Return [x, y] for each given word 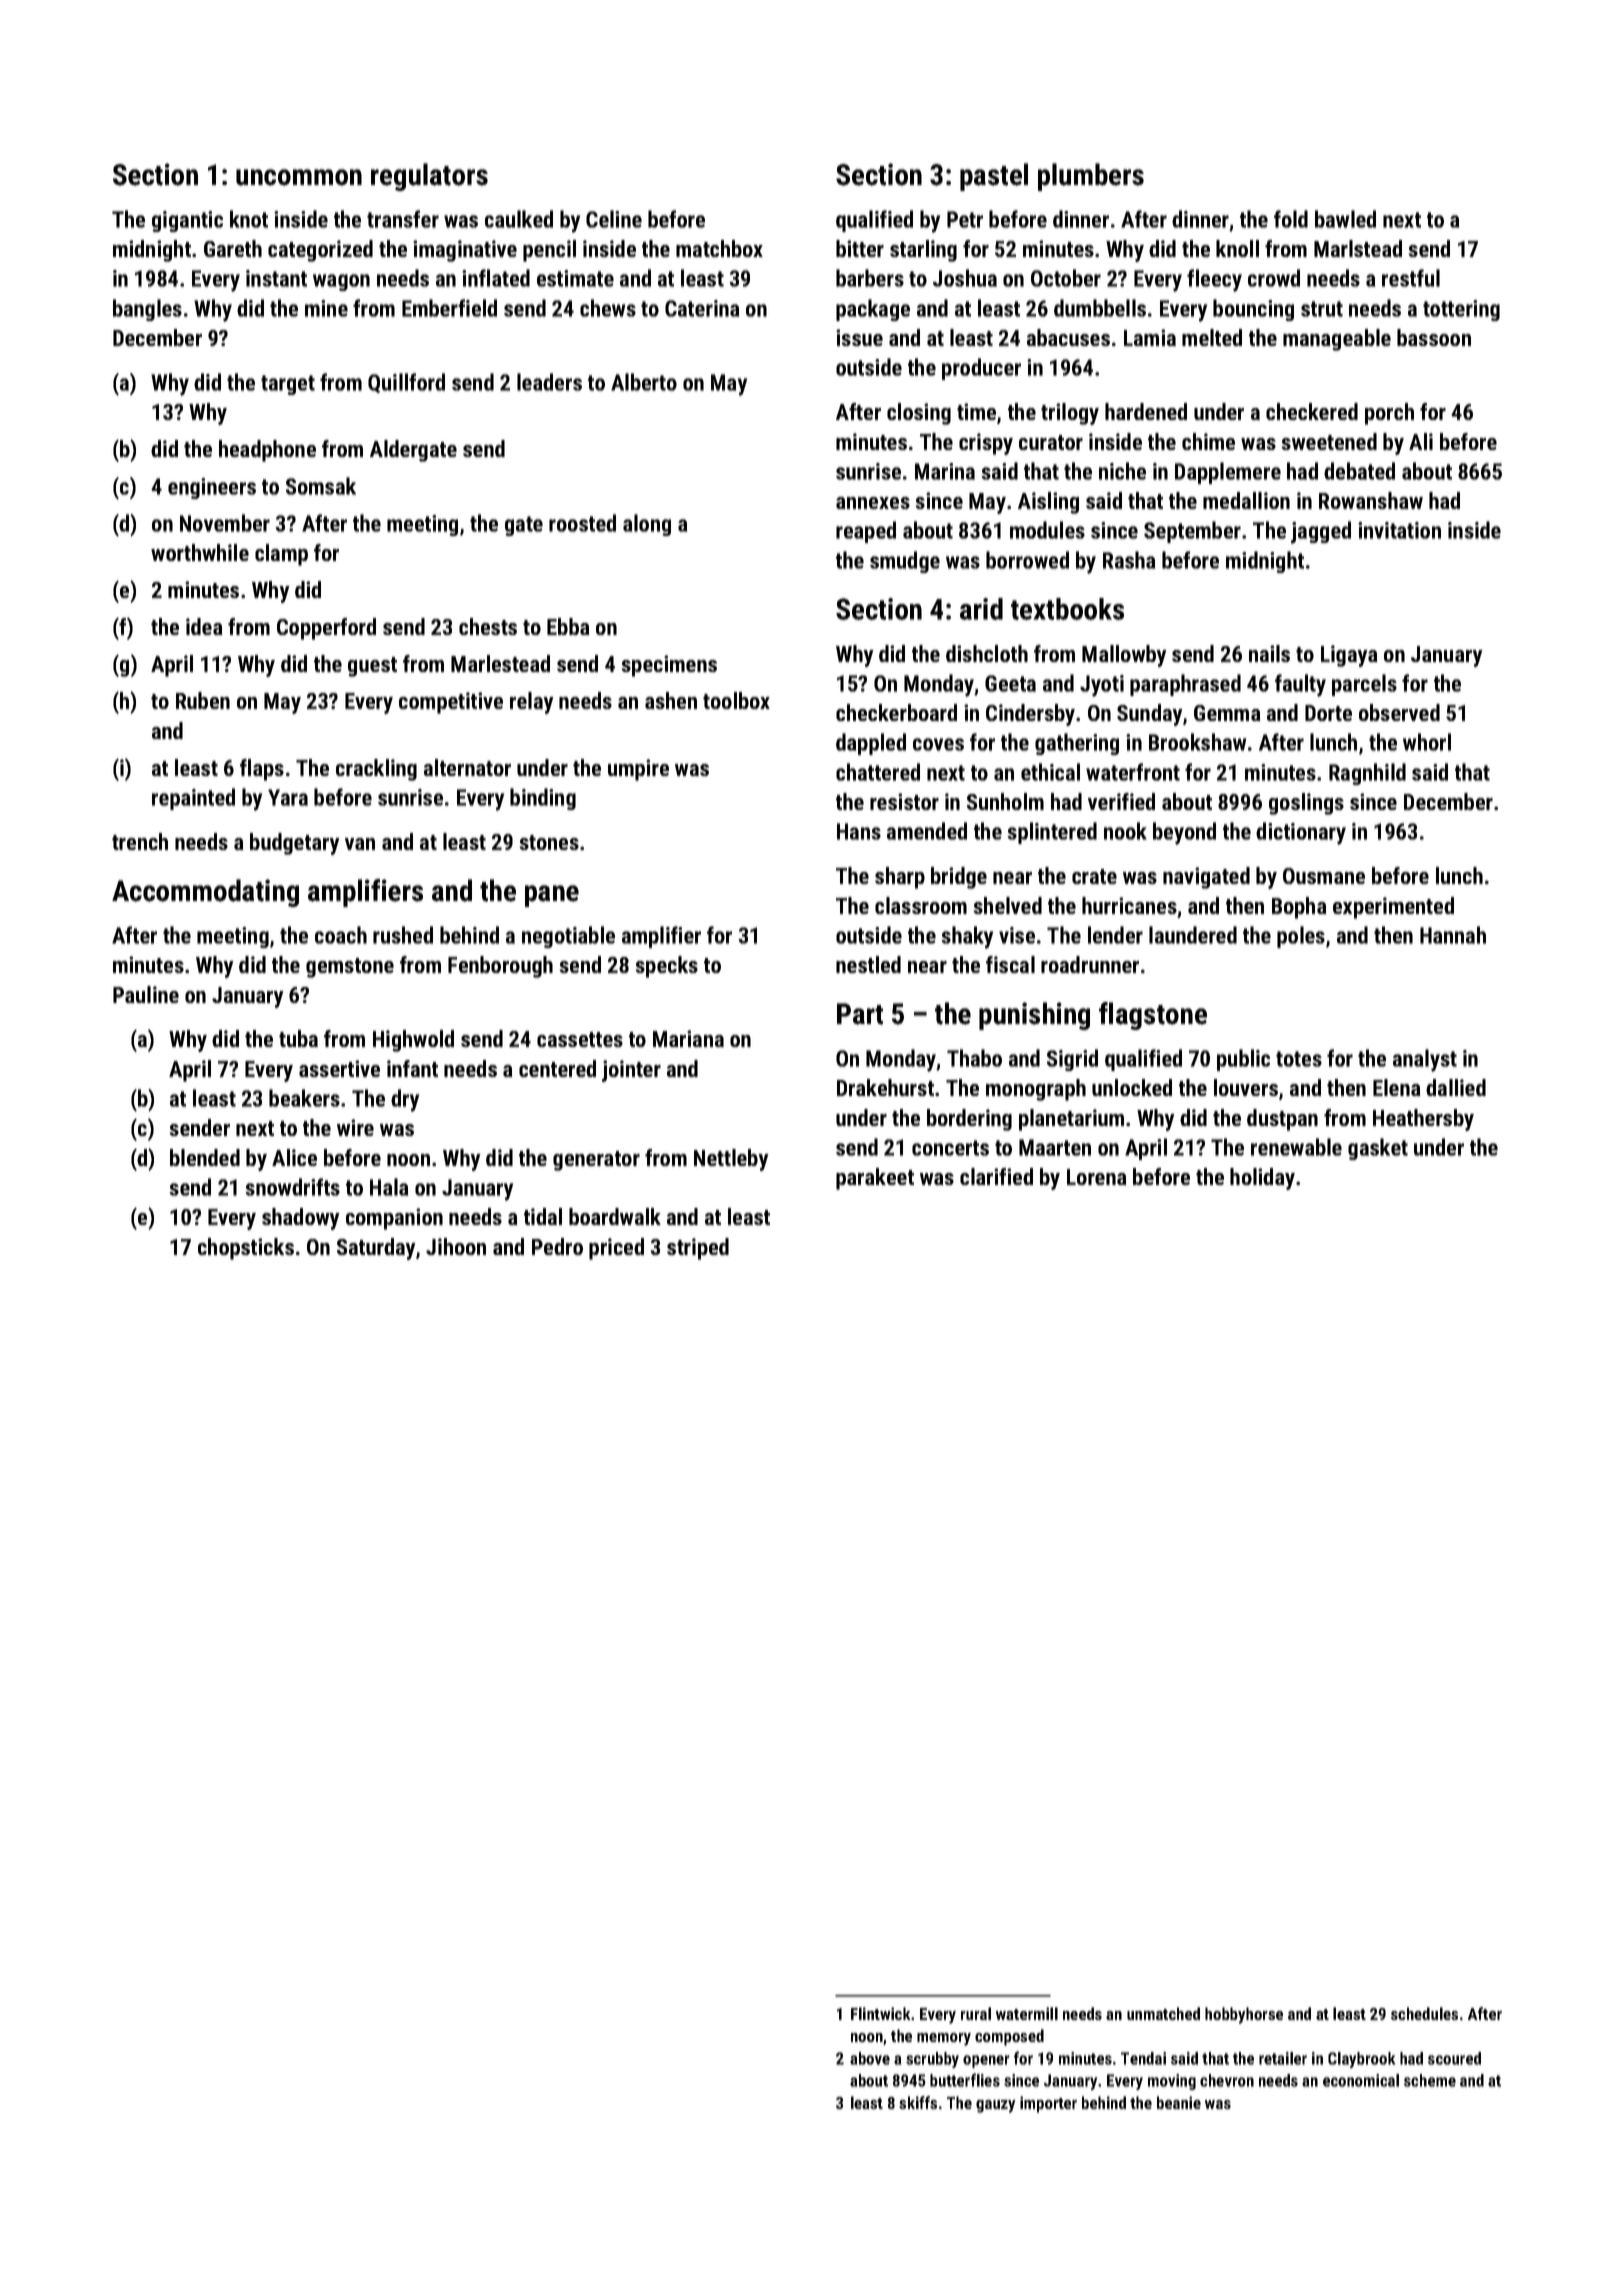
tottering [1461, 310]
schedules [1424, 2013]
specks [667, 967]
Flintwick [880, 2013]
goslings [1306, 804]
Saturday [376, 1249]
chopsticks [246, 1249]
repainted [193, 799]
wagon [341, 282]
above [870, 2058]
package [873, 310]
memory [944, 2039]
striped [698, 1249]
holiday [1262, 1179]
